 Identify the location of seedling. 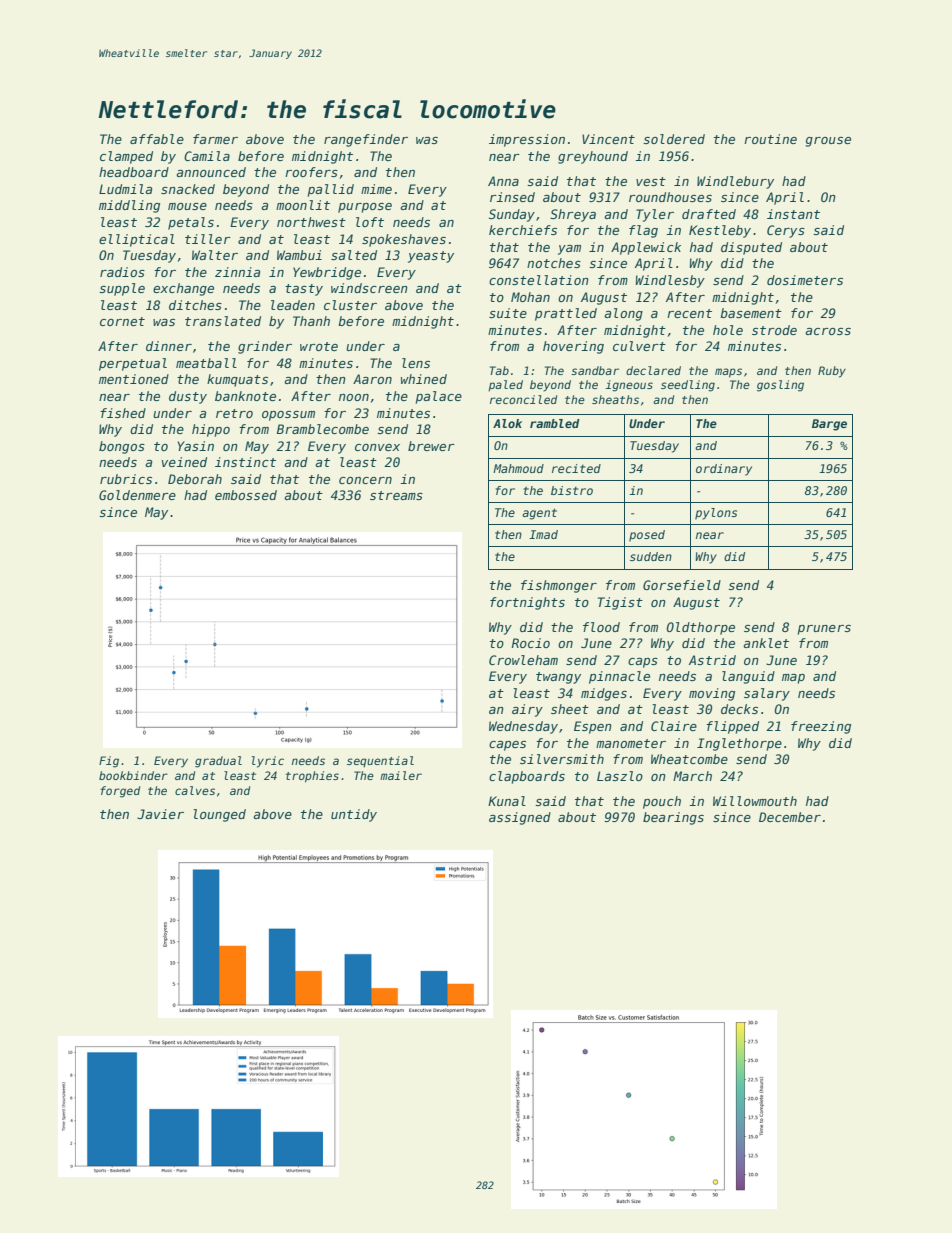
(688, 386).
